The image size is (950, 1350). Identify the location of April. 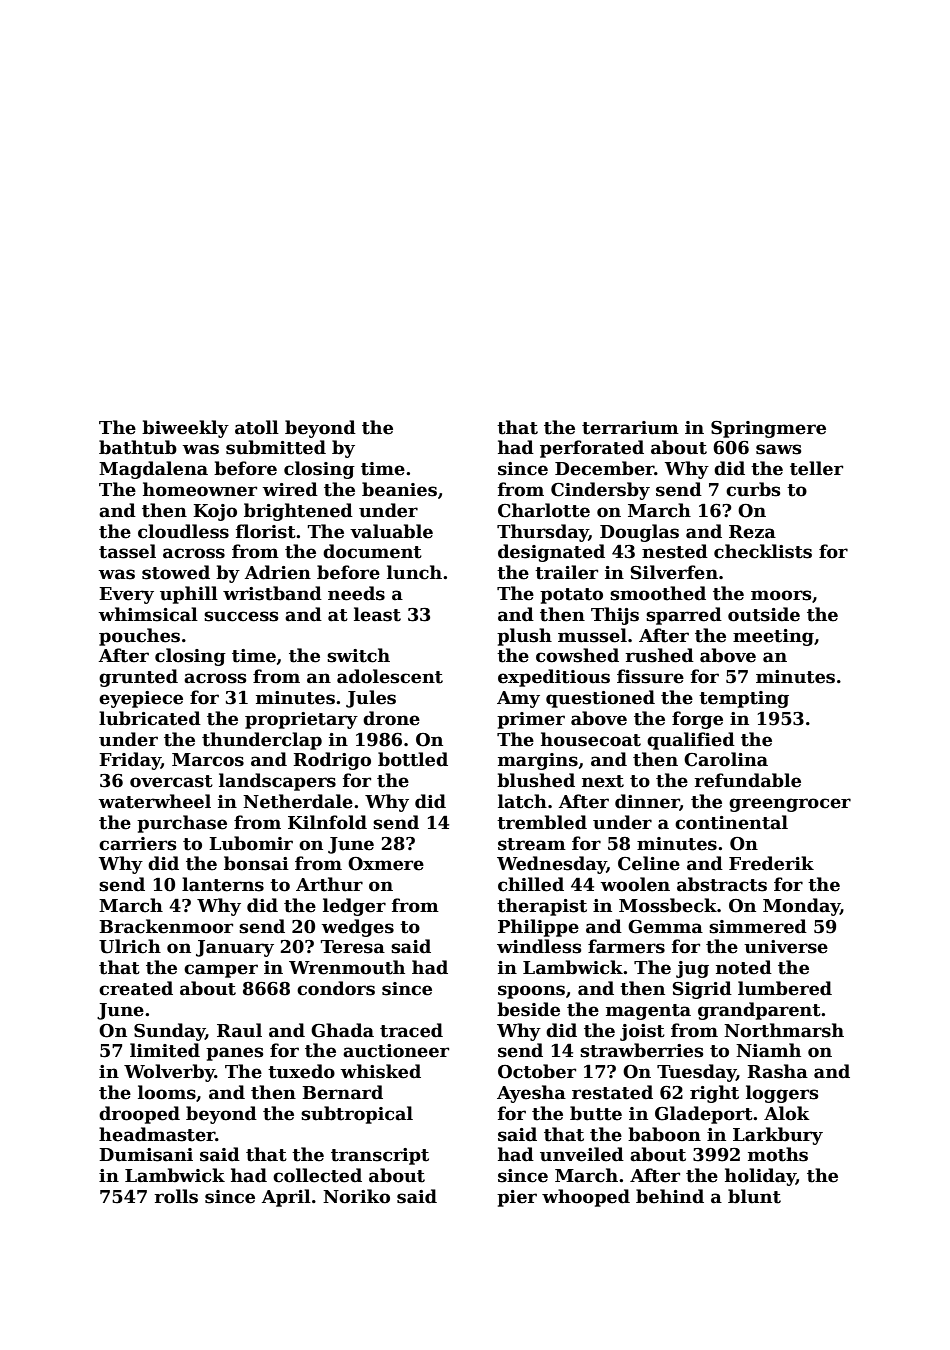
(286, 1198).
